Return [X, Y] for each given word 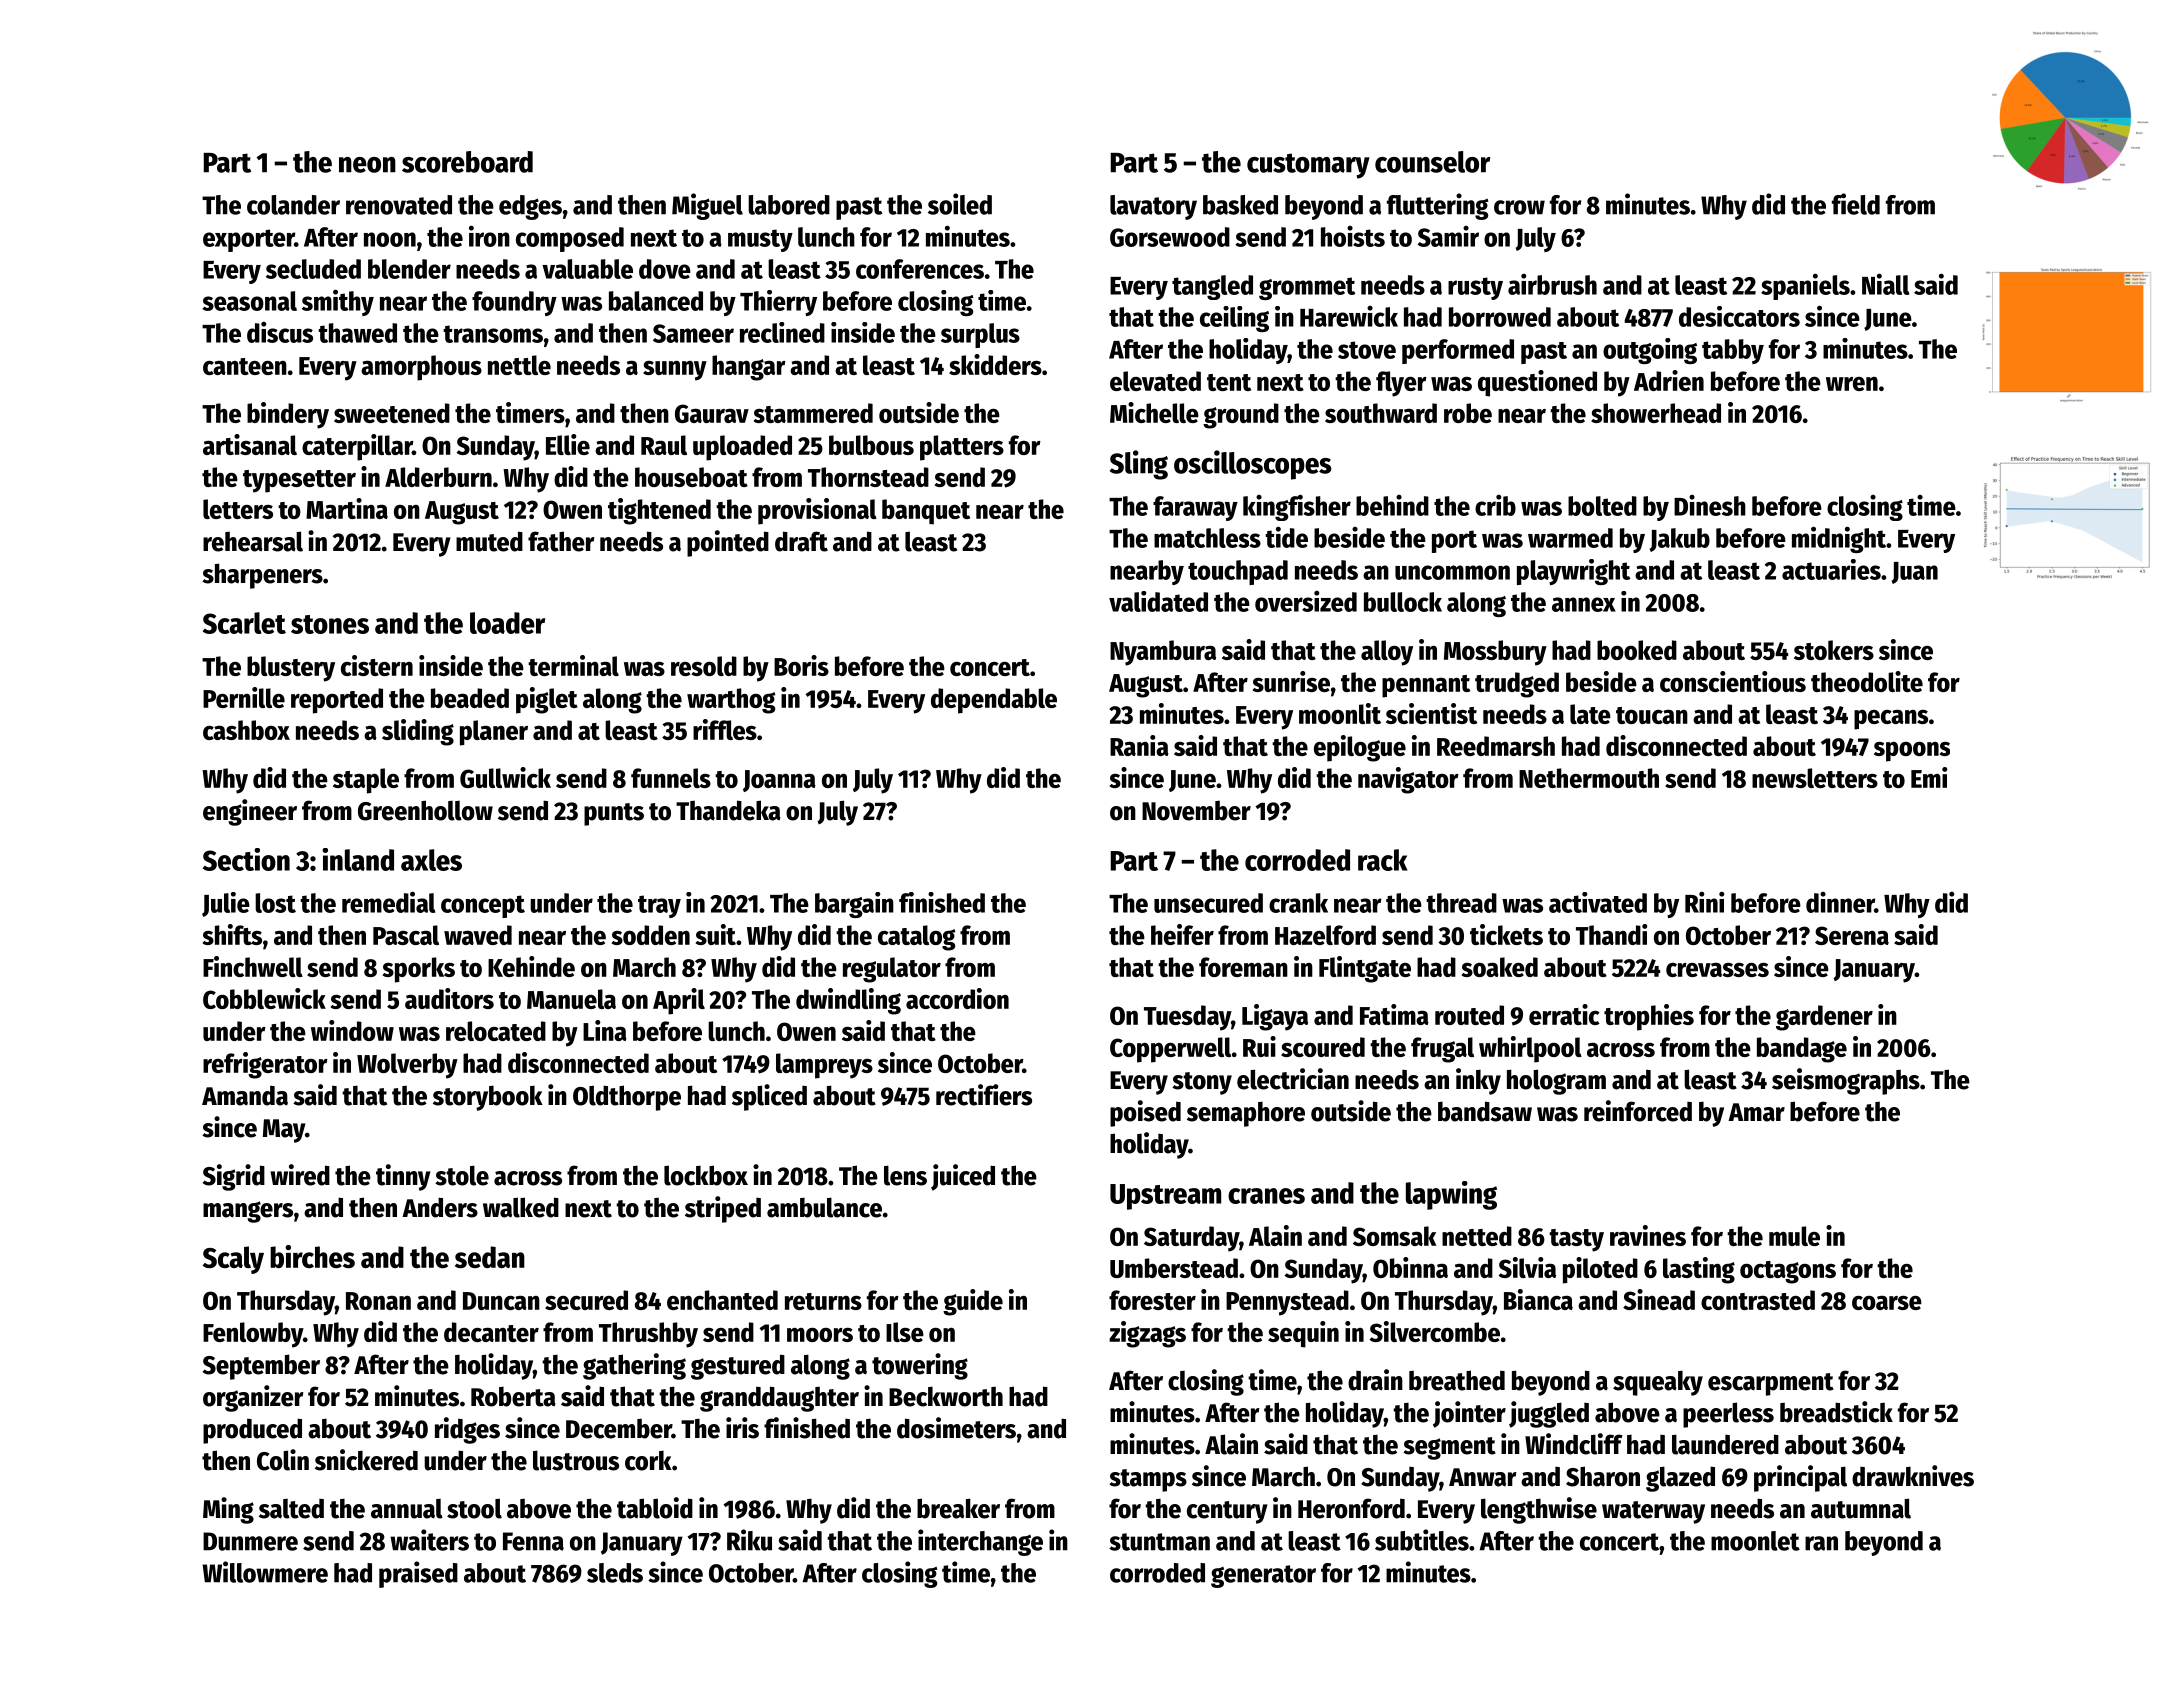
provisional [817, 511]
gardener [1824, 1018]
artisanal [250, 444]
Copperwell [1170, 1050]
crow [1519, 207]
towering [920, 1366]
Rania [1139, 745]
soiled [960, 204]
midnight [1839, 539]
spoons [1912, 752]
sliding [418, 732]
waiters [429, 1540]
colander [293, 205]
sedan [490, 1257]
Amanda [245, 1095]
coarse [1887, 1303]
